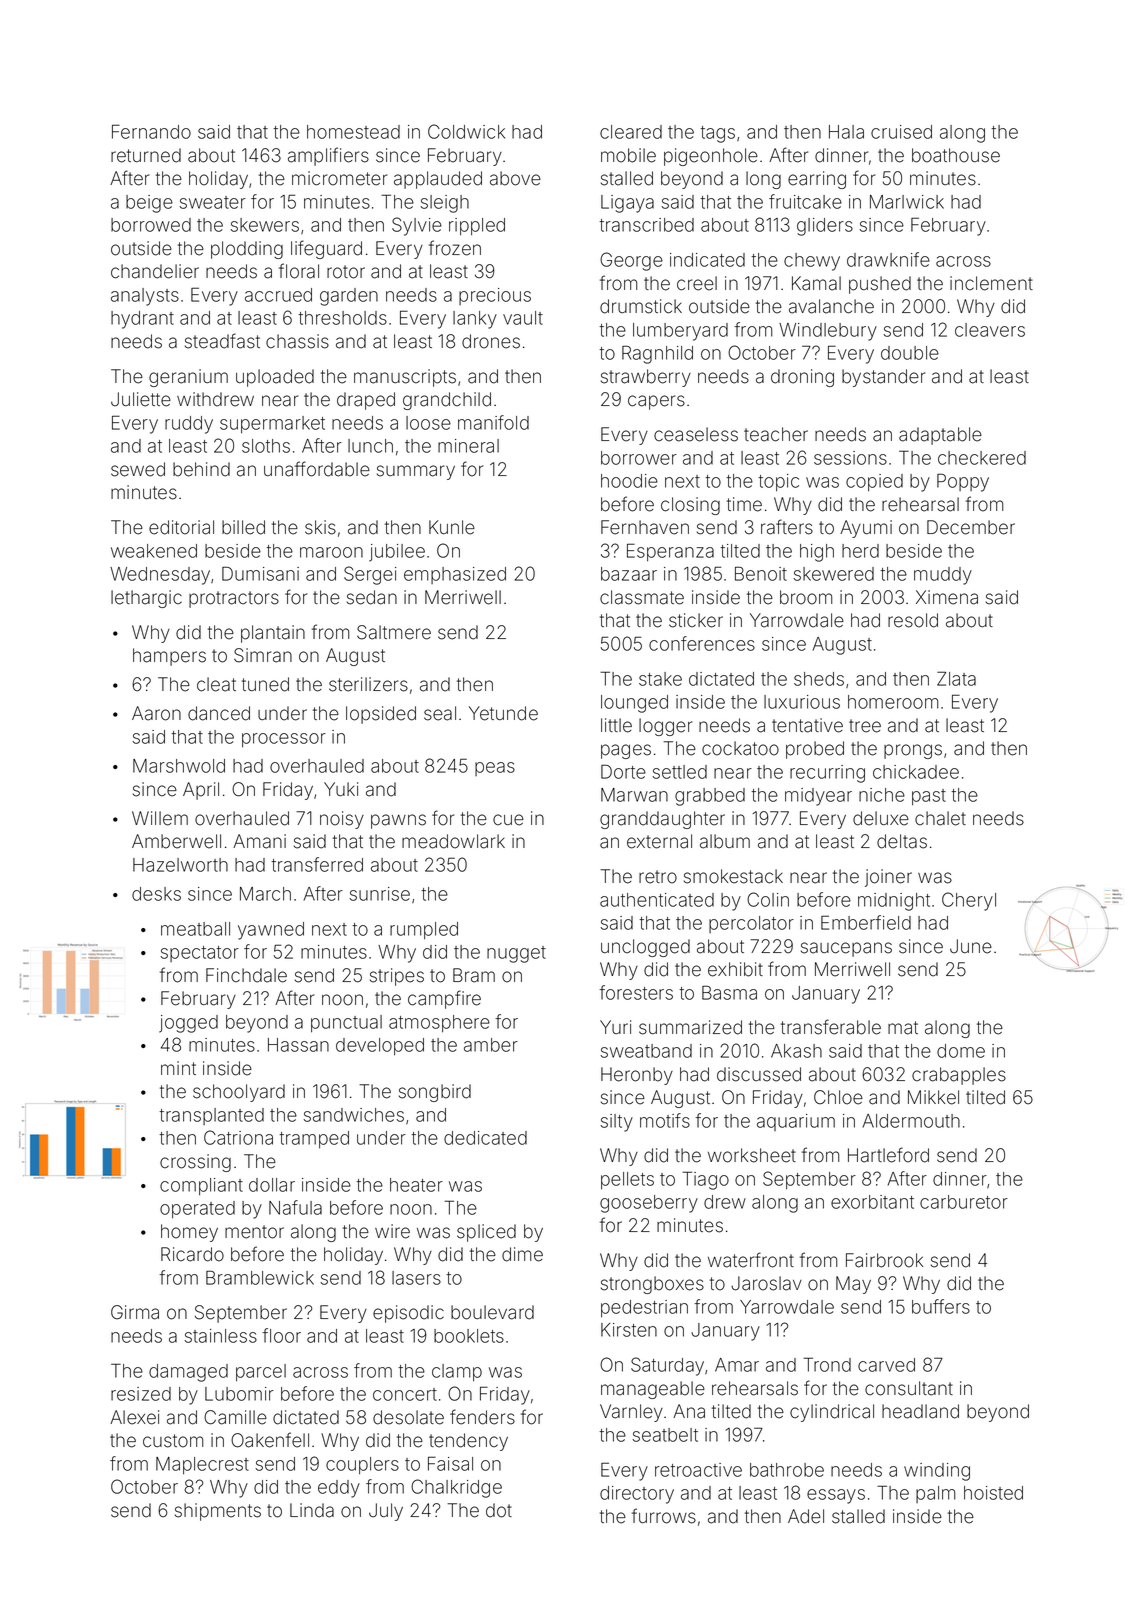 The width and height of the screenshot is (1146, 1620). Describe the element at coordinates (993, 1493) in the screenshot. I see `hoisted` at that location.
